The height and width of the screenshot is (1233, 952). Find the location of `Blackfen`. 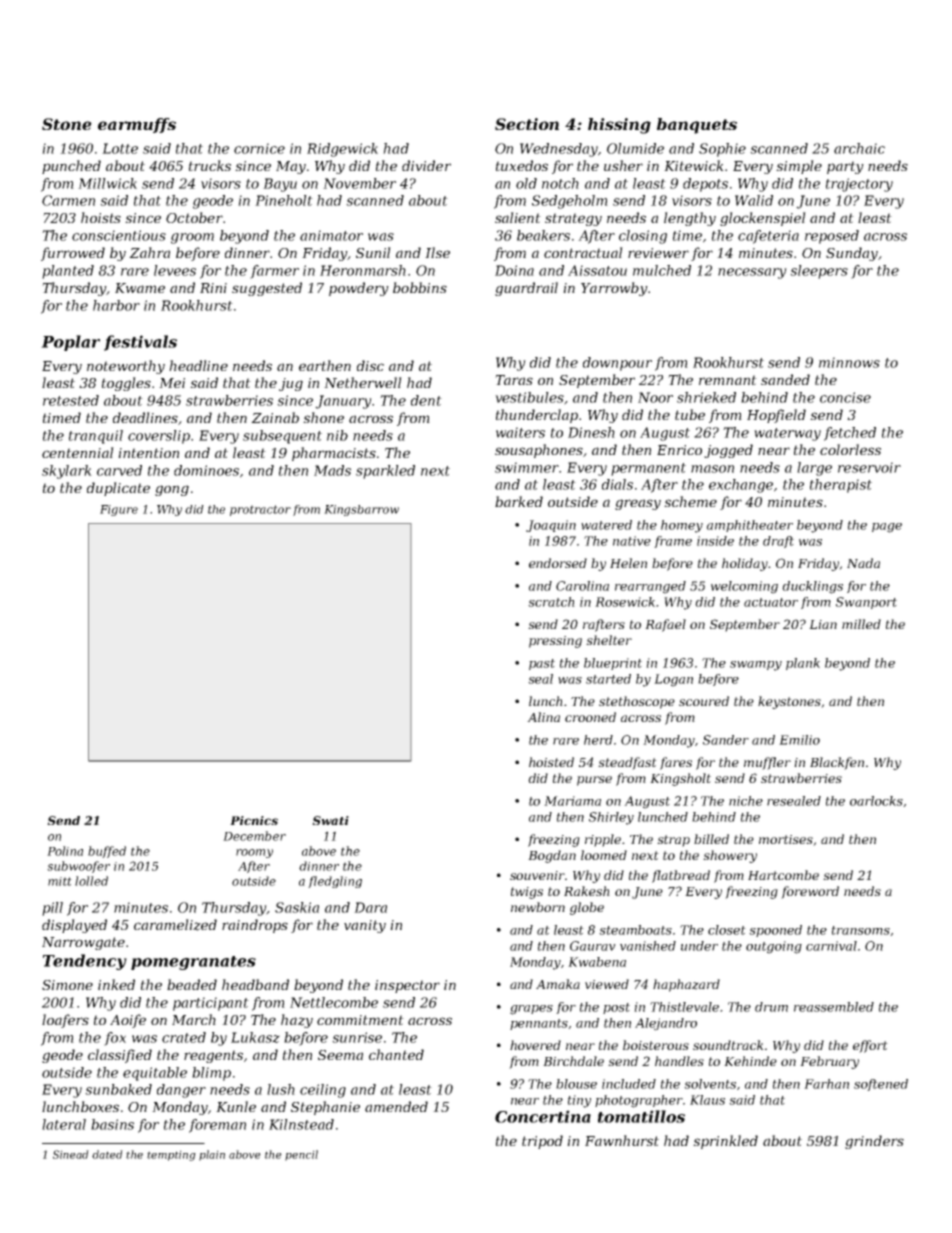

Blackfen is located at coordinates (837, 763).
